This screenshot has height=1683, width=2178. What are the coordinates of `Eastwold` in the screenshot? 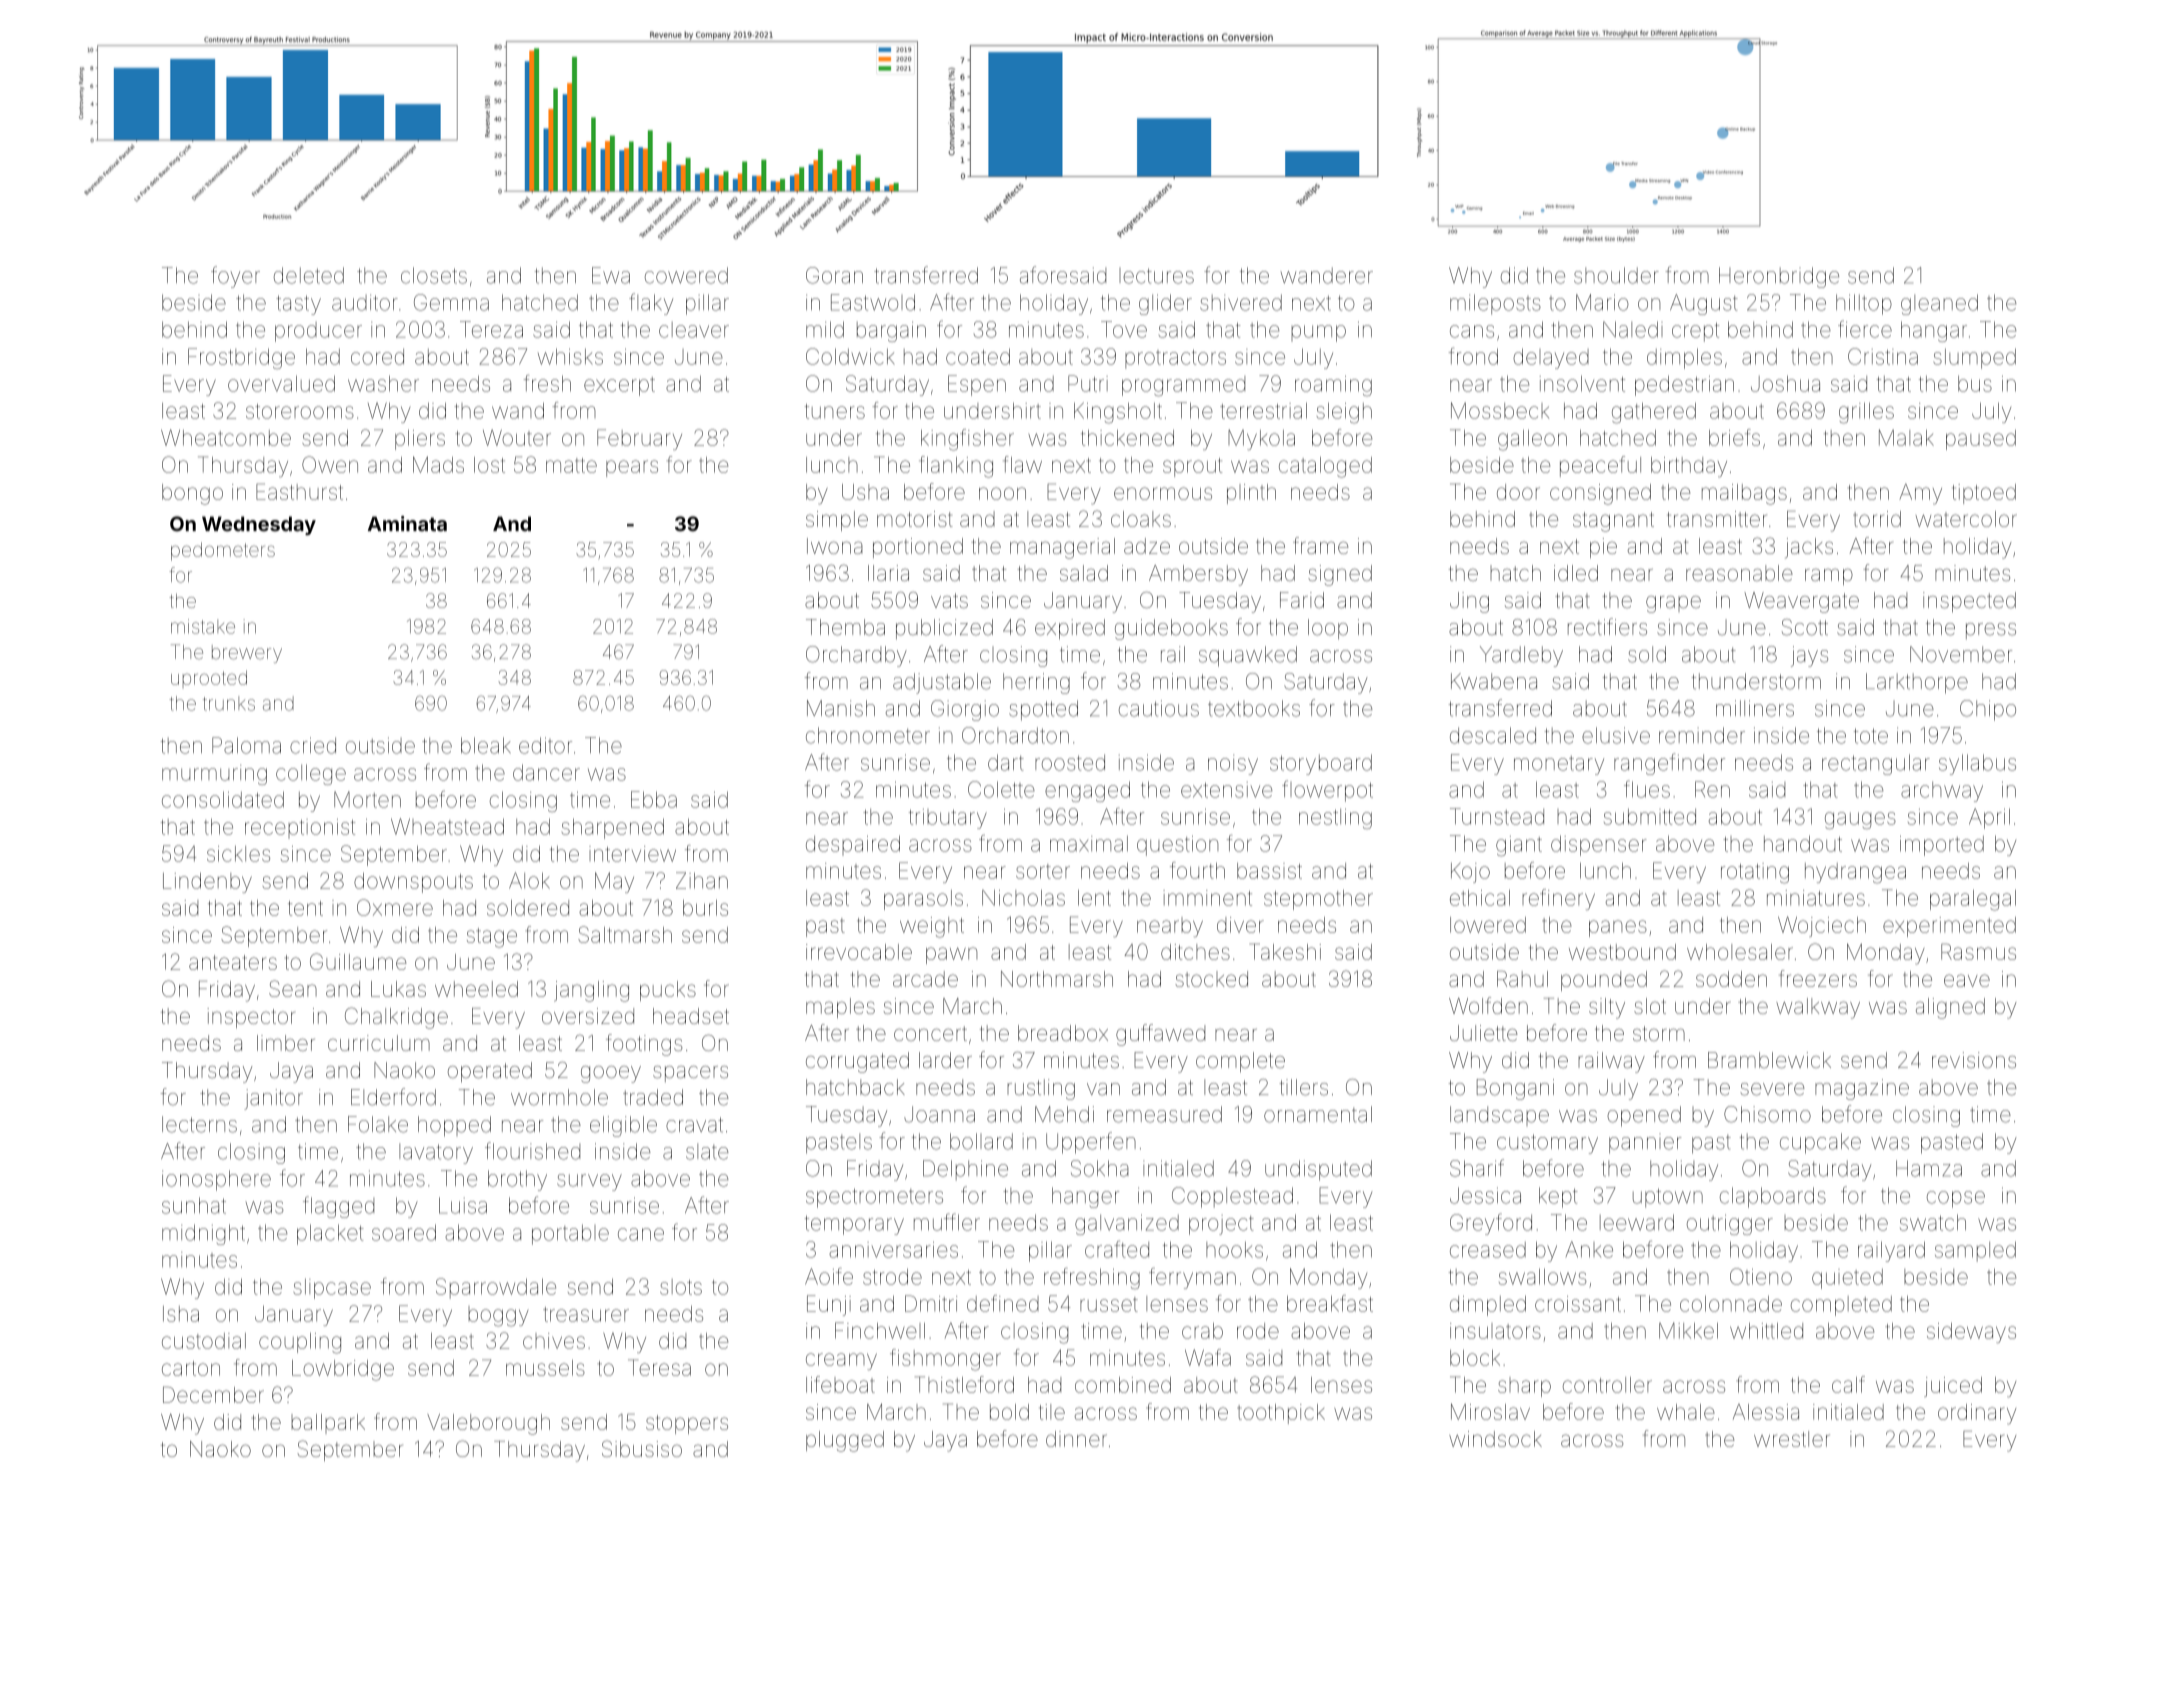 It's located at (873, 302).
